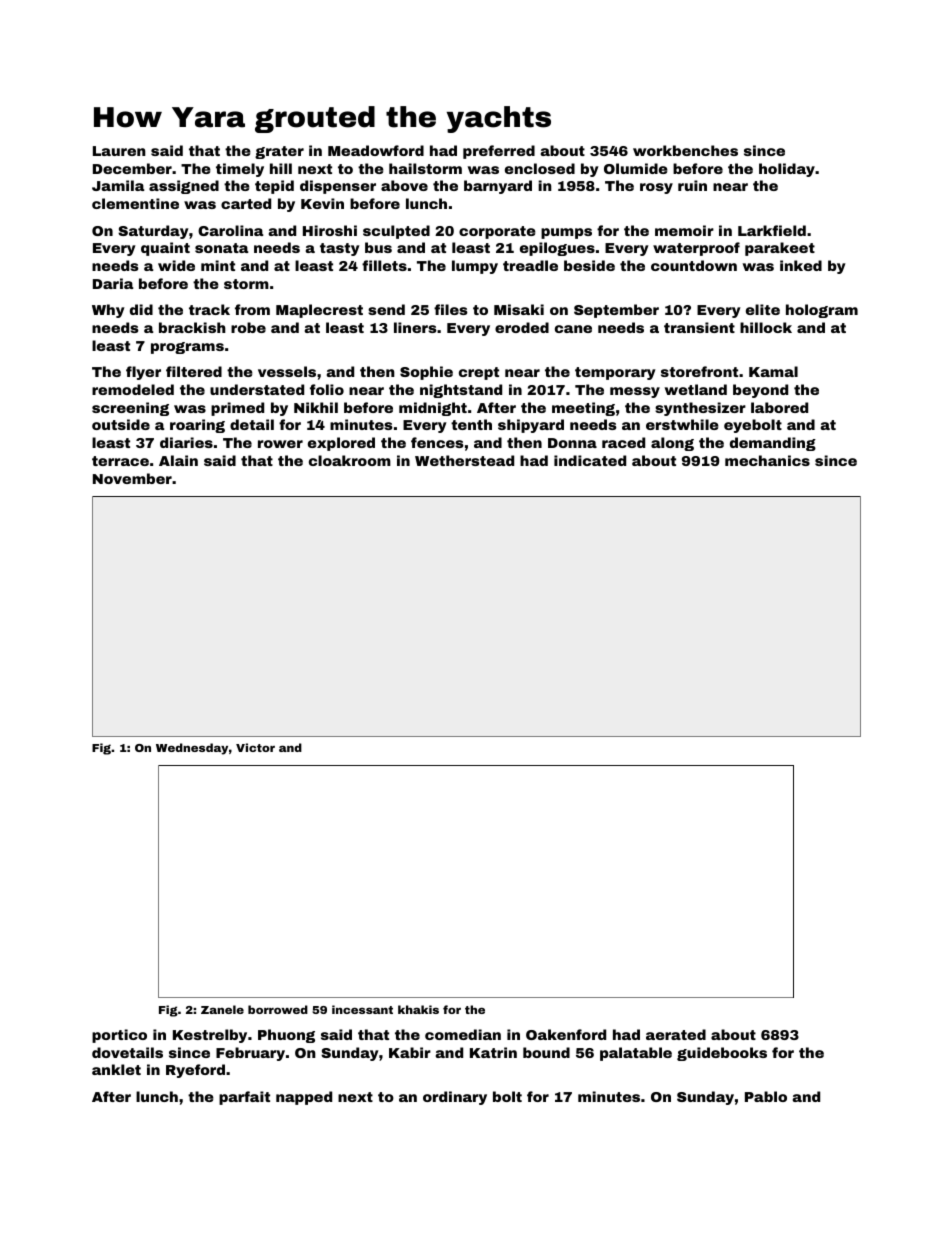 Image resolution: width=952 pixels, height=1233 pixels. Describe the element at coordinates (350, 460) in the screenshot. I see `cloakroom` at that location.
